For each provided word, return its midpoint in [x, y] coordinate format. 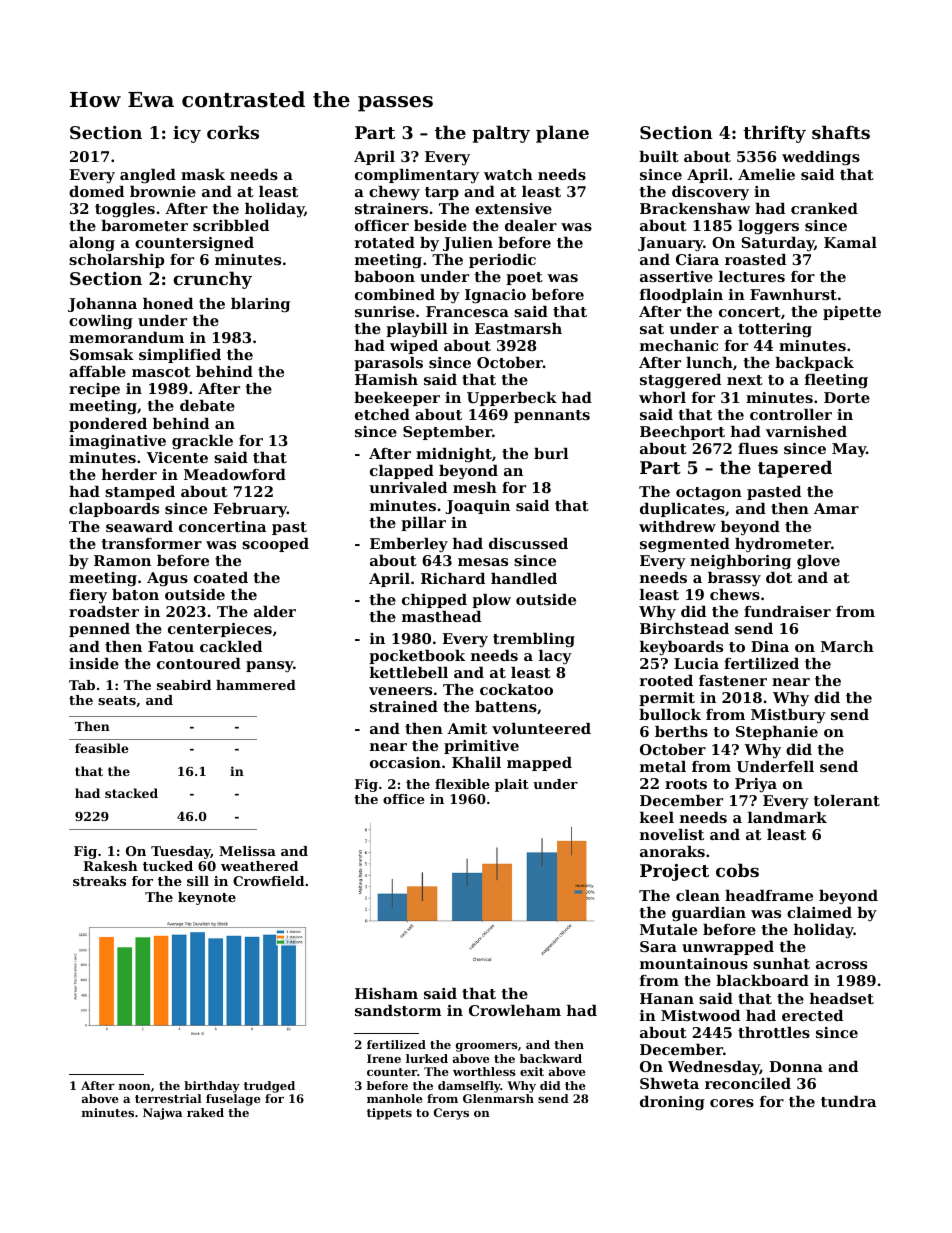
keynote [207, 898]
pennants [552, 416]
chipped [434, 601]
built [659, 156]
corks [233, 132]
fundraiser [787, 611]
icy [187, 134]
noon [135, 1087]
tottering [775, 330]
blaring [260, 305]
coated [221, 577]
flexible [462, 784]
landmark [787, 817]
